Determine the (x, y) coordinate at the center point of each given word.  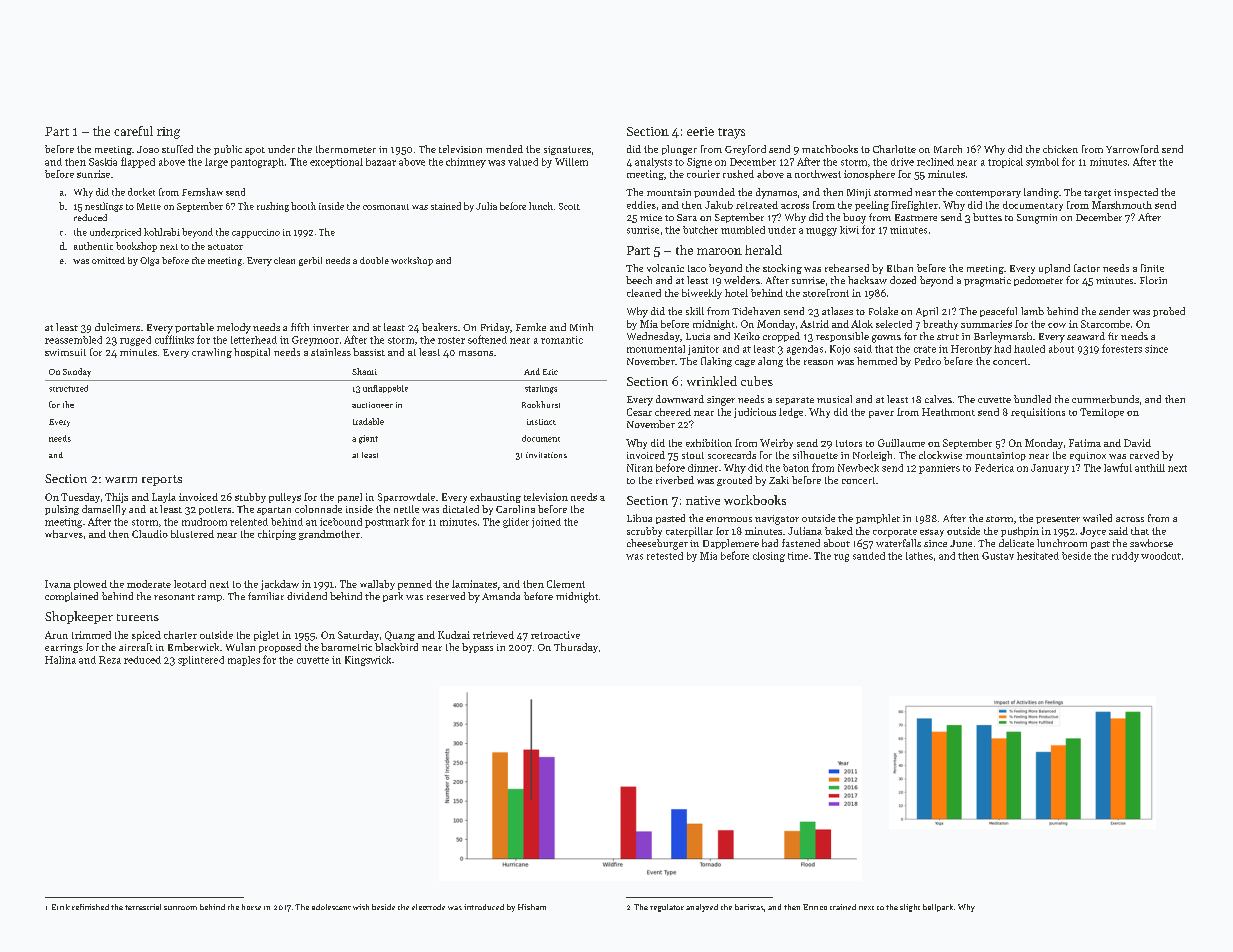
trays (731, 133)
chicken (1060, 149)
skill (695, 311)
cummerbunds (1105, 399)
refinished (90, 907)
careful (133, 131)
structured (68, 388)
